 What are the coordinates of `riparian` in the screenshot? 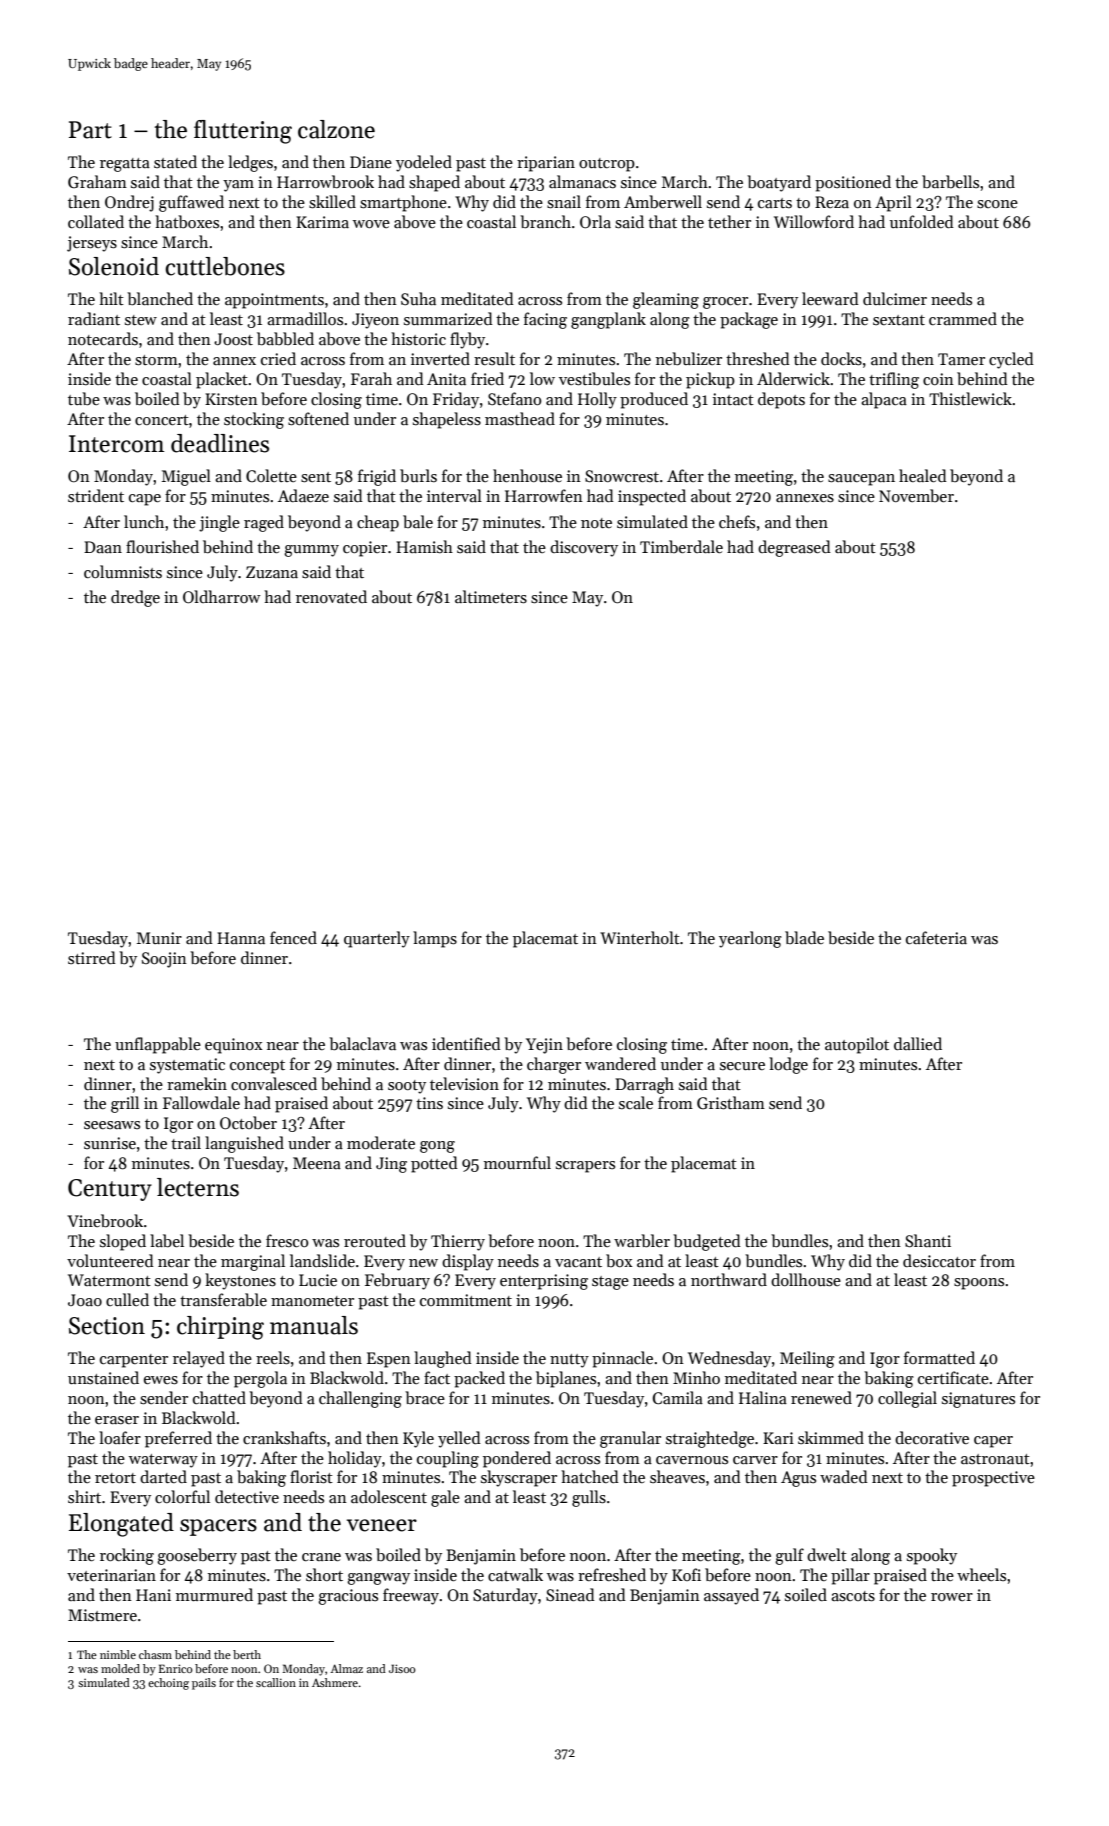 It's located at (546, 164).
